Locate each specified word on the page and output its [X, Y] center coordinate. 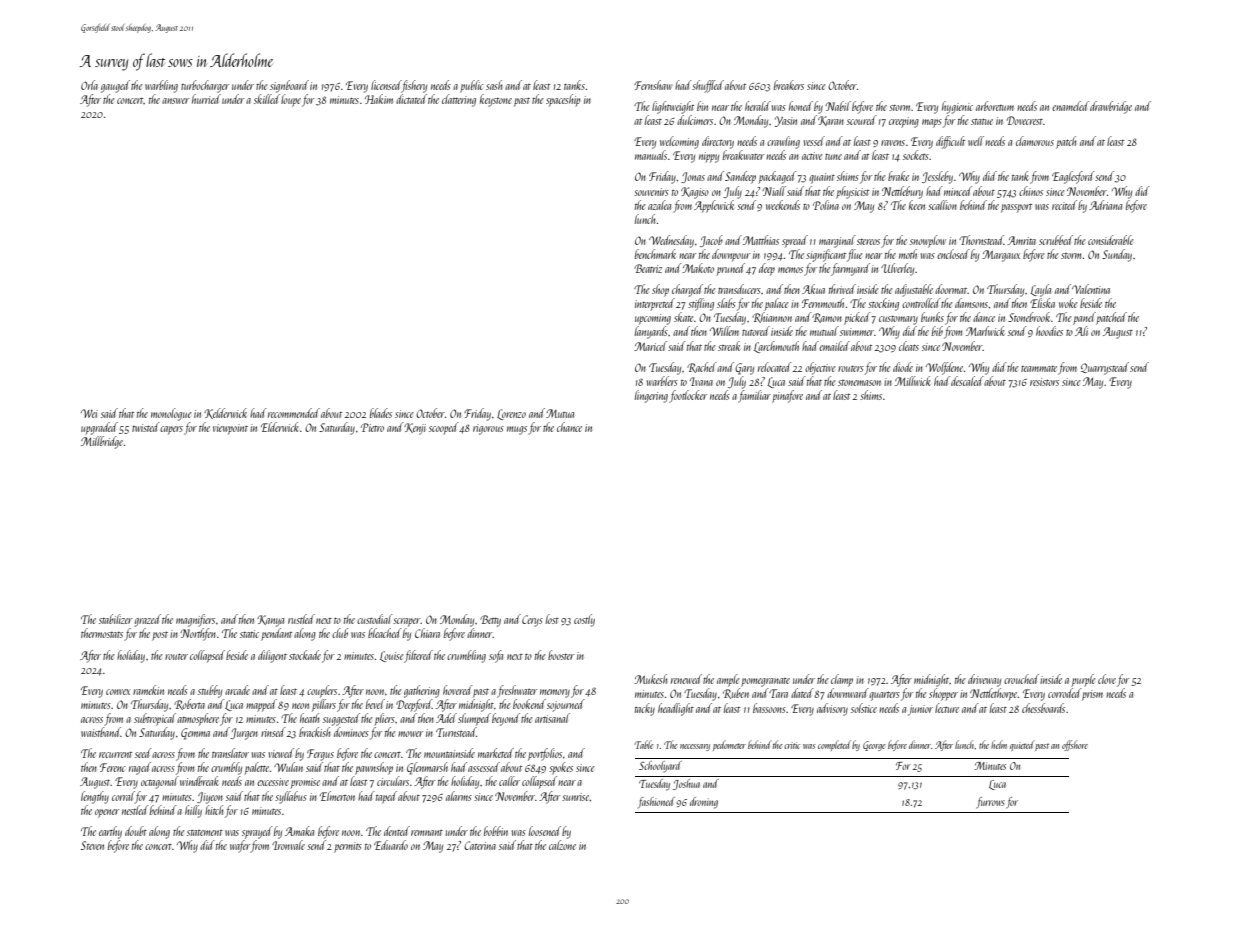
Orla [89, 85]
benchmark [655, 254]
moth [908, 254]
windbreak [199, 781]
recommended [294, 413]
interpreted [655, 304]
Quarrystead [1105, 368]
